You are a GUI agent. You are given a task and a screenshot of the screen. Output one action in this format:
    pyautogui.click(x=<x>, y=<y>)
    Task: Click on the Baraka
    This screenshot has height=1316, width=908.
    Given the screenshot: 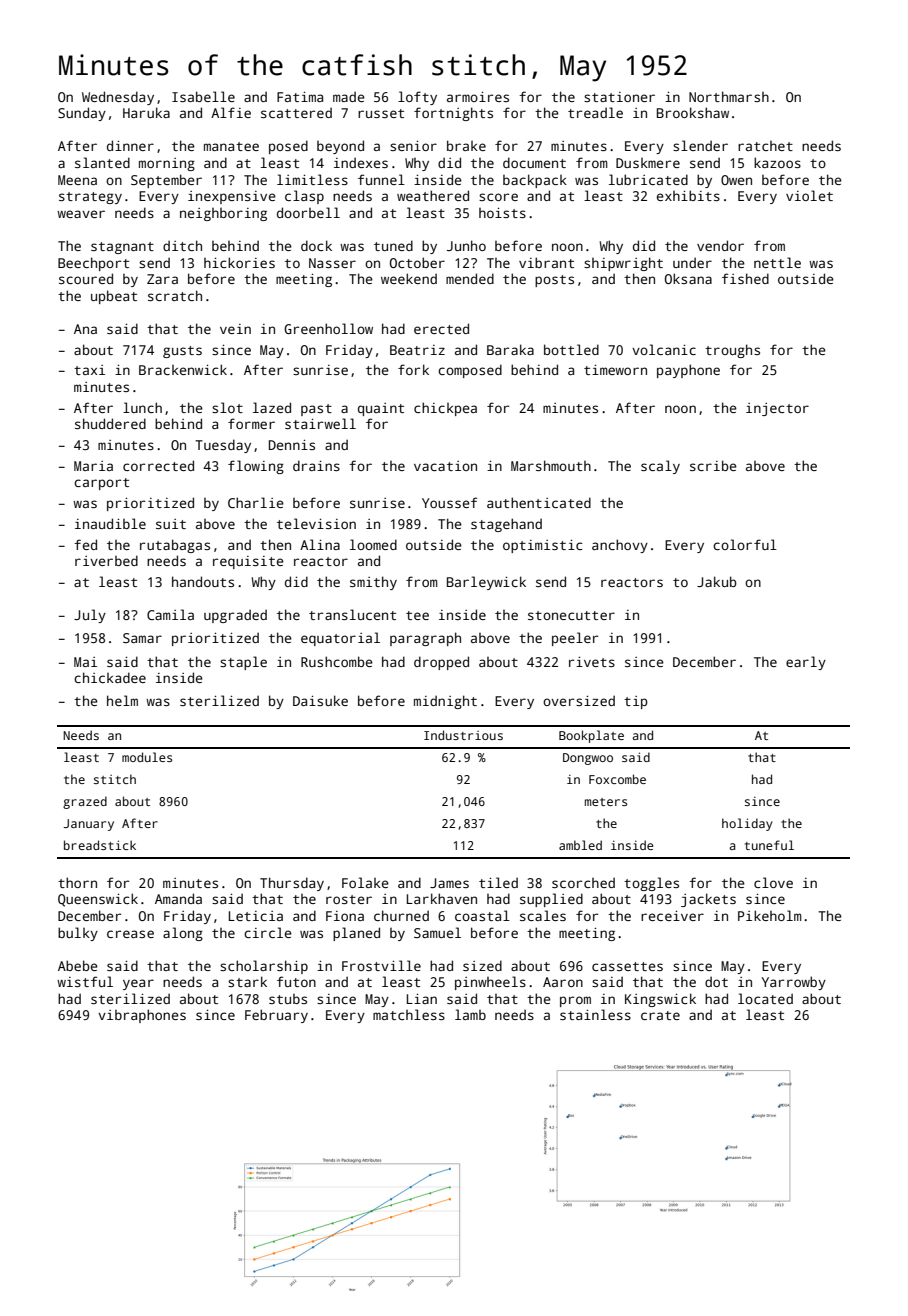 What is the action you would take?
    pyautogui.click(x=510, y=349)
